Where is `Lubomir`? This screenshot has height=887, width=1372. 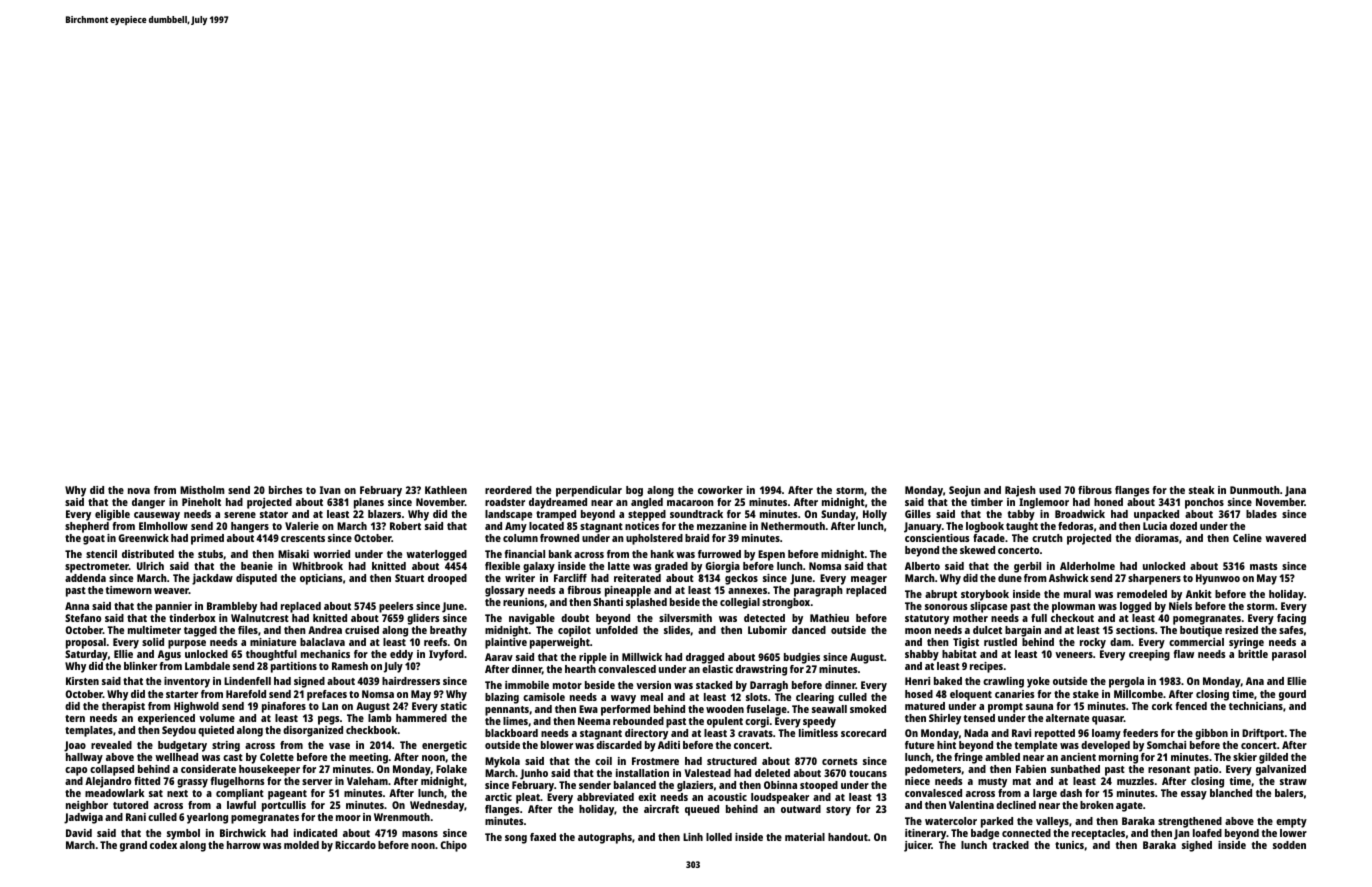 Lubomir is located at coordinates (767, 630).
